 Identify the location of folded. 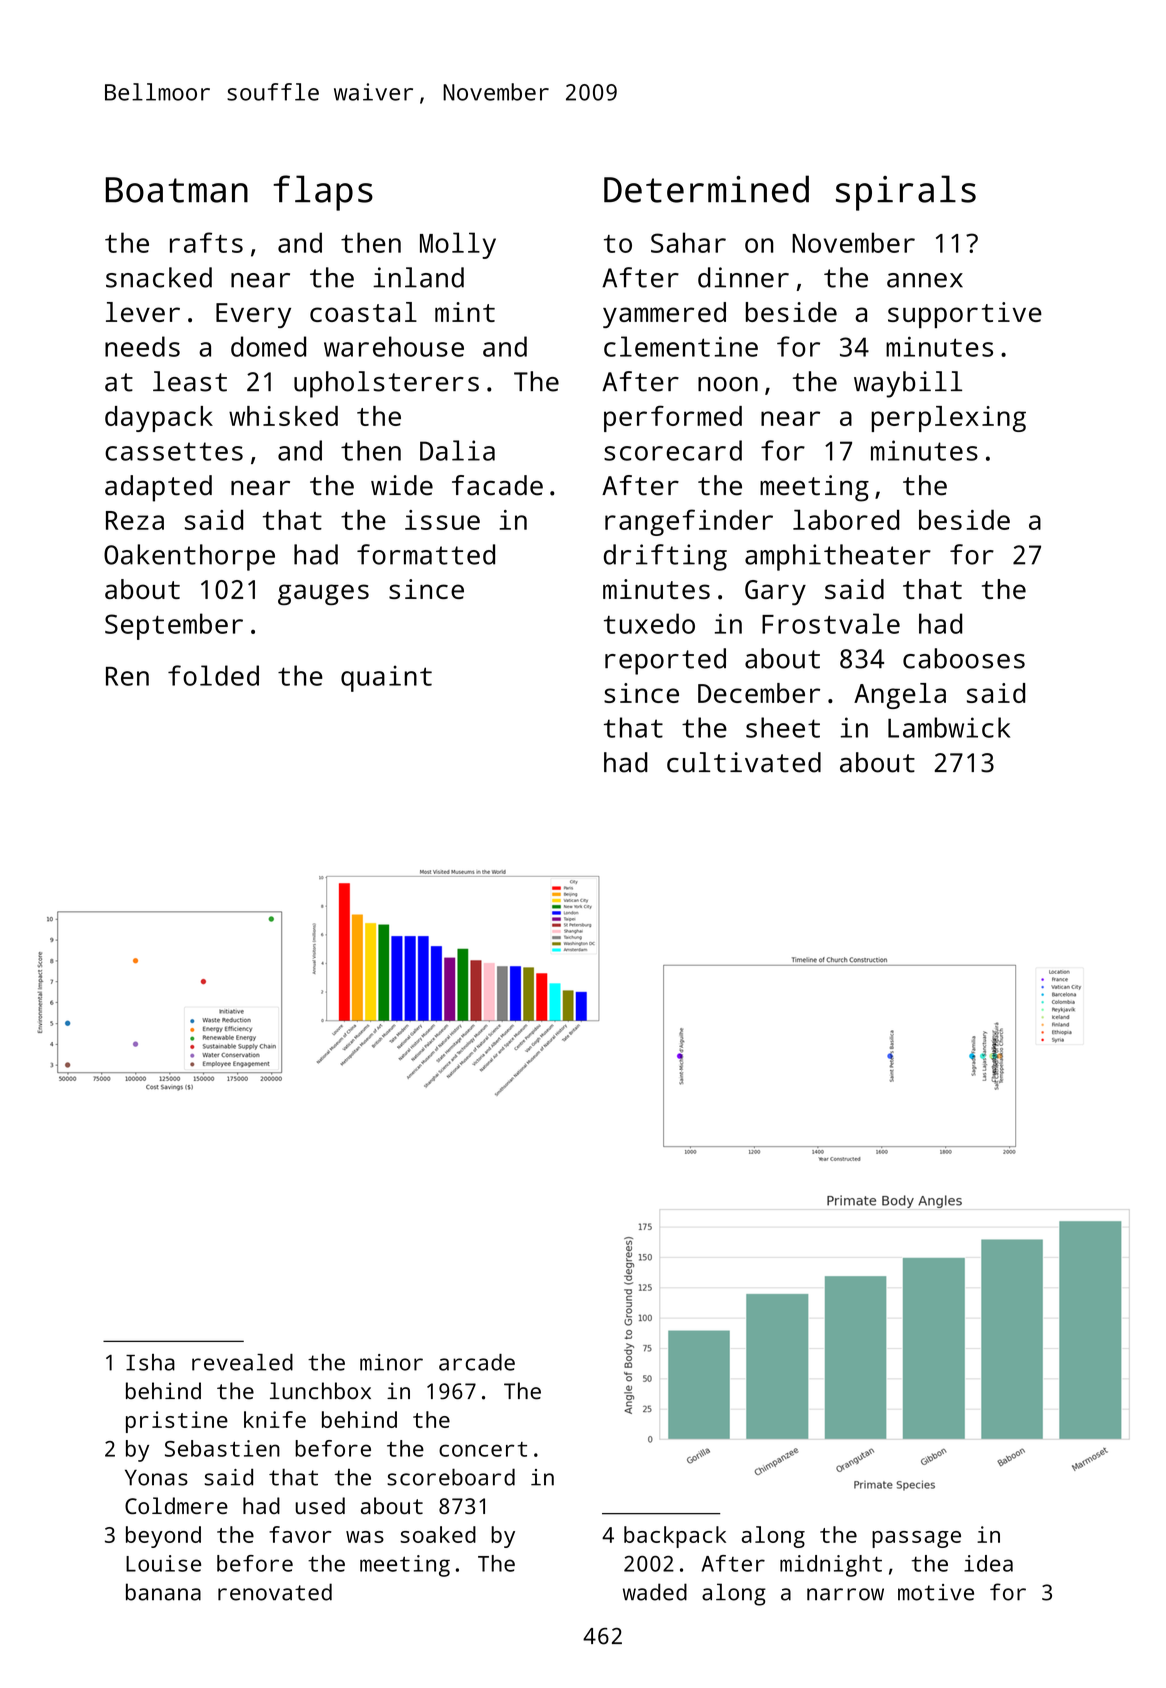
(213, 675).
